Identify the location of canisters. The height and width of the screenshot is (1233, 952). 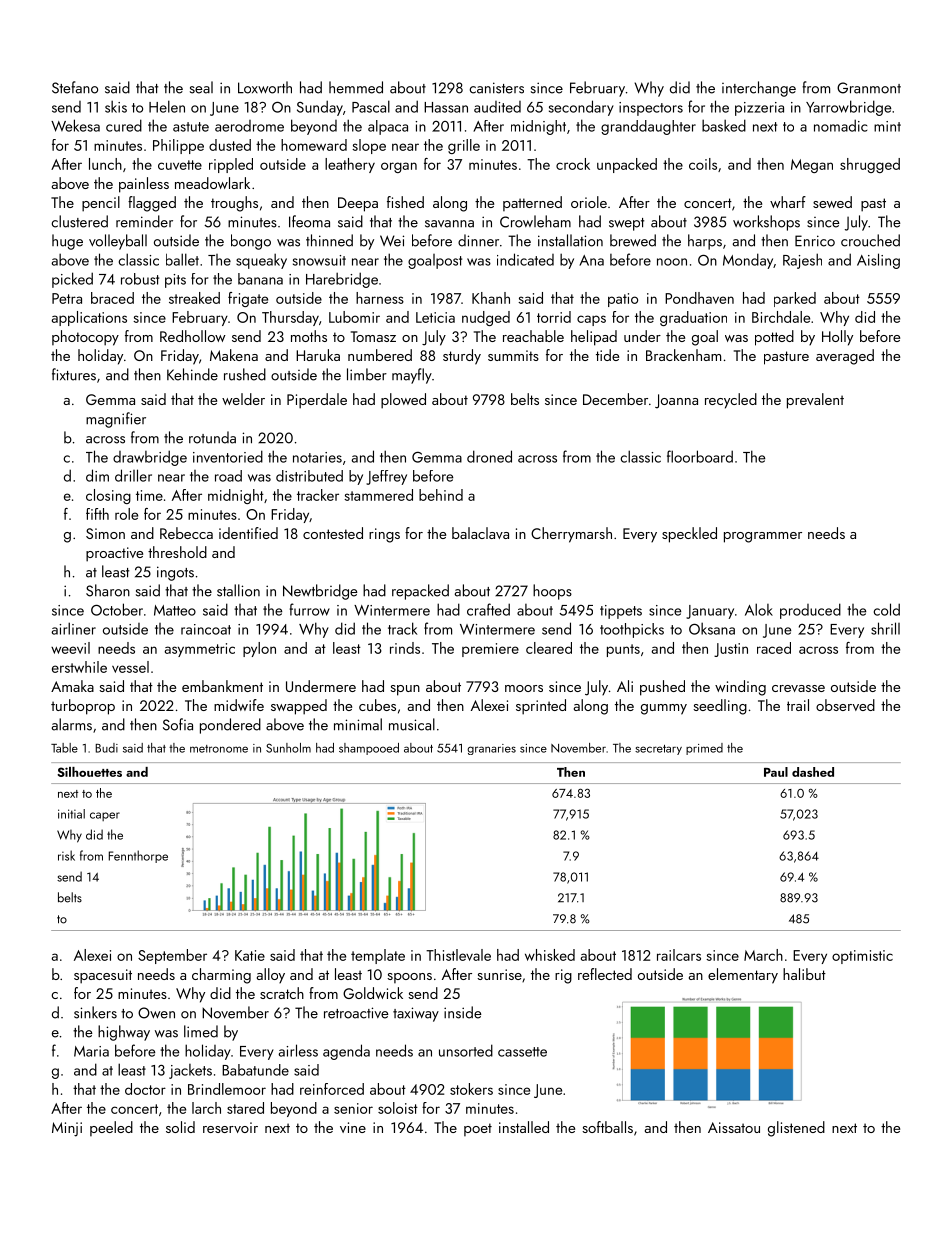
(496, 88).
